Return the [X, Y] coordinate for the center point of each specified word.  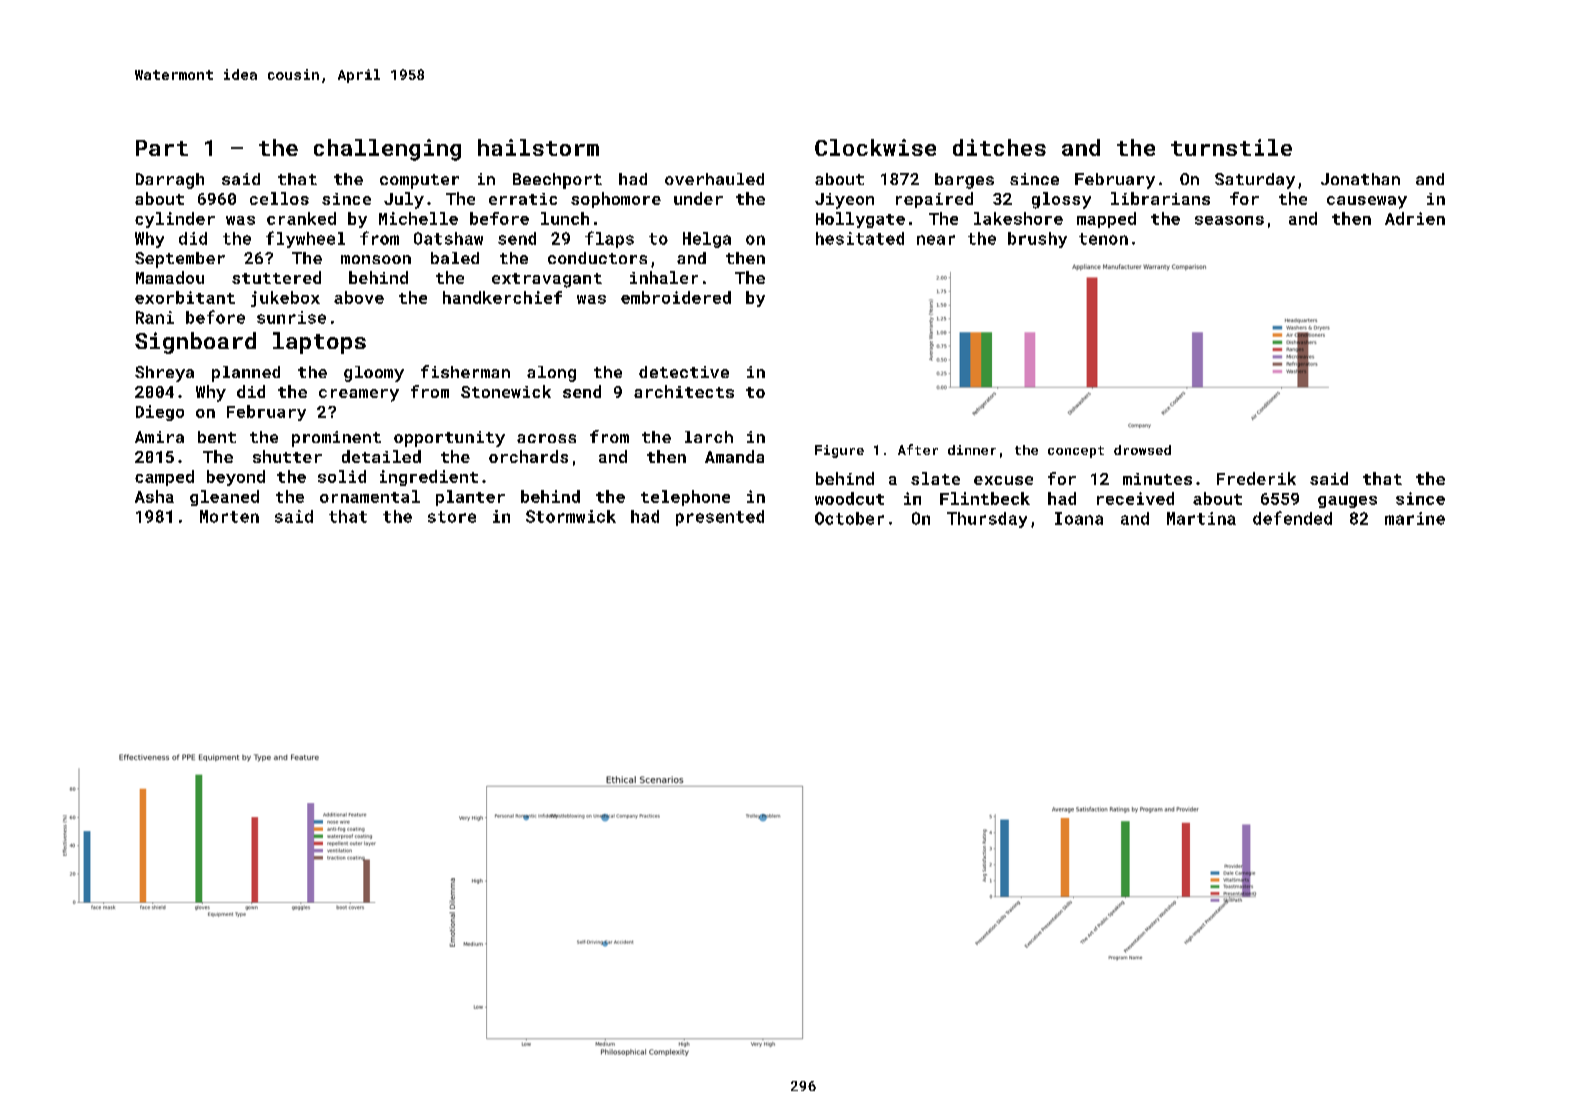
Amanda [734, 456]
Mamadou [170, 277]
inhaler [664, 277]
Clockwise [875, 147]
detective [684, 372]
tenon [1103, 239]
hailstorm [538, 147]
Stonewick [506, 391]
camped [164, 478]
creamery [359, 395]
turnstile [1231, 147]
